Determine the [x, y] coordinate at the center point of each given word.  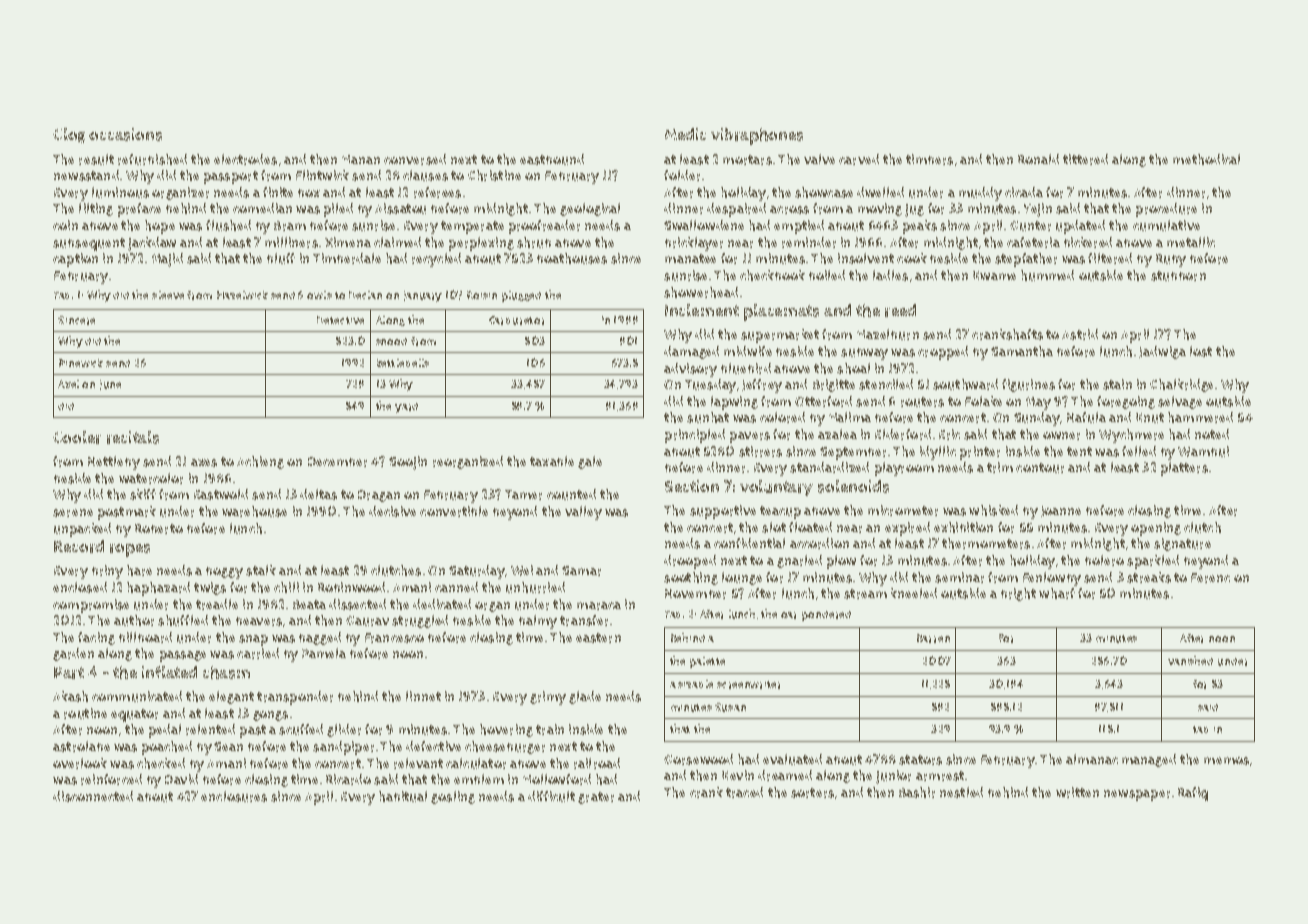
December [337, 462]
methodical [1206, 159]
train [550, 729]
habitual [403, 796]
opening [1156, 529]
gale [590, 462]
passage [183, 656]
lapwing [734, 403]
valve [819, 159]
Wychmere [1131, 436]
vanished [1190, 660]
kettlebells [403, 363]
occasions [125, 134]
